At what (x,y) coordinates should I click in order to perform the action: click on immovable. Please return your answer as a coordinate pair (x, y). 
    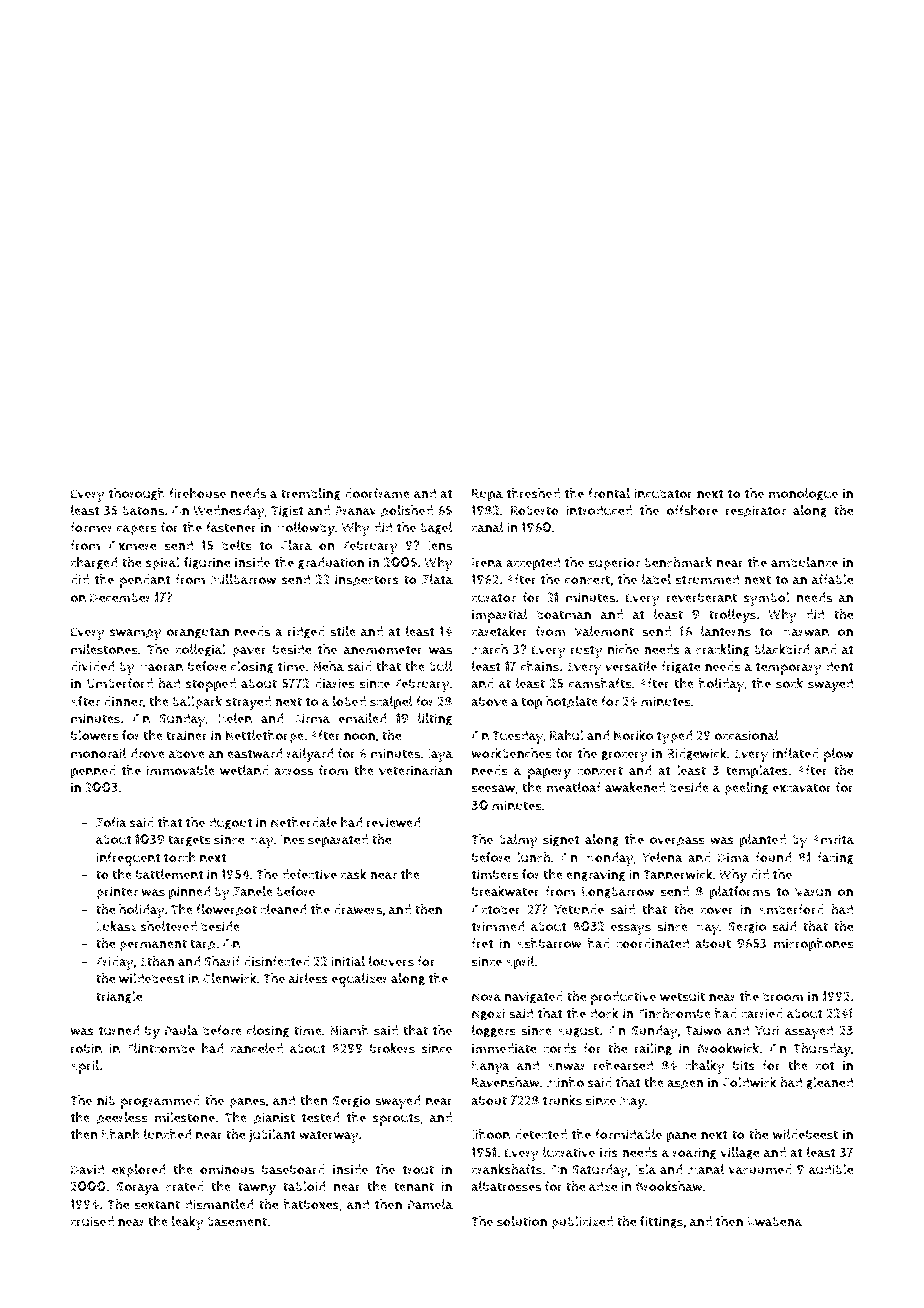
    Looking at the image, I should click on (180, 770).
